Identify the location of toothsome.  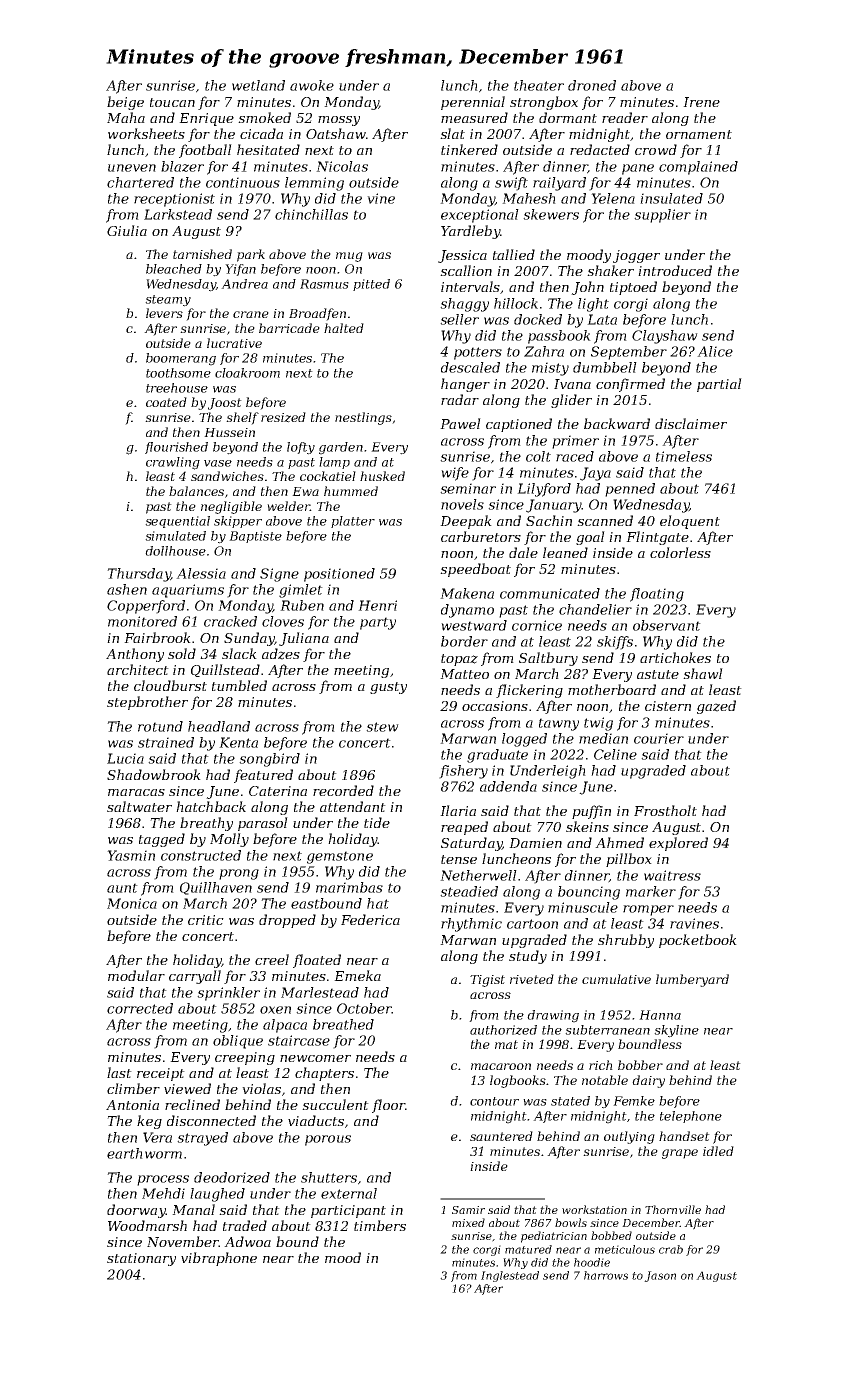
(178, 373).
